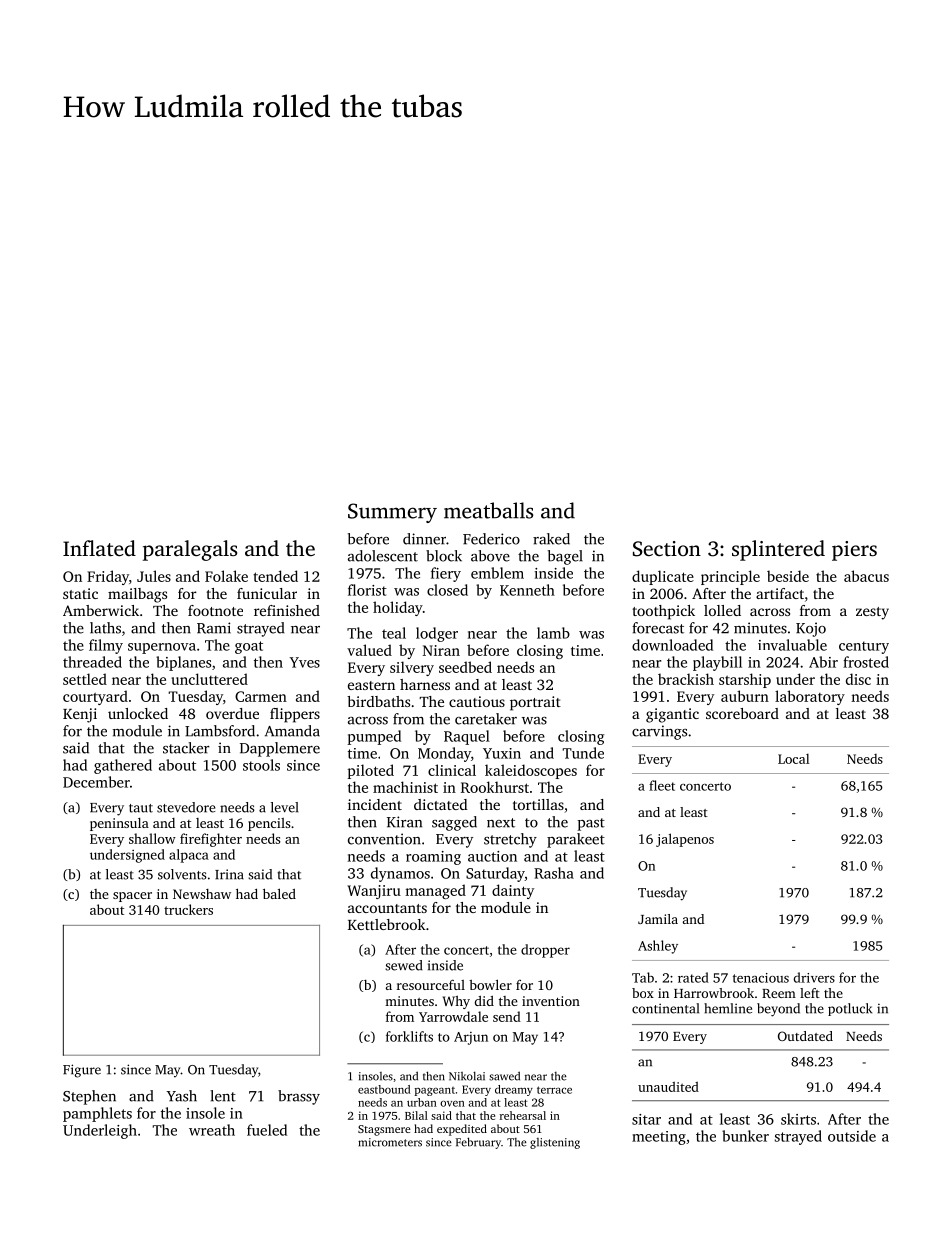 This screenshot has height=1233, width=952. What do you see at coordinates (433, 858) in the screenshot?
I see `roaming` at bounding box center [433, 858].
